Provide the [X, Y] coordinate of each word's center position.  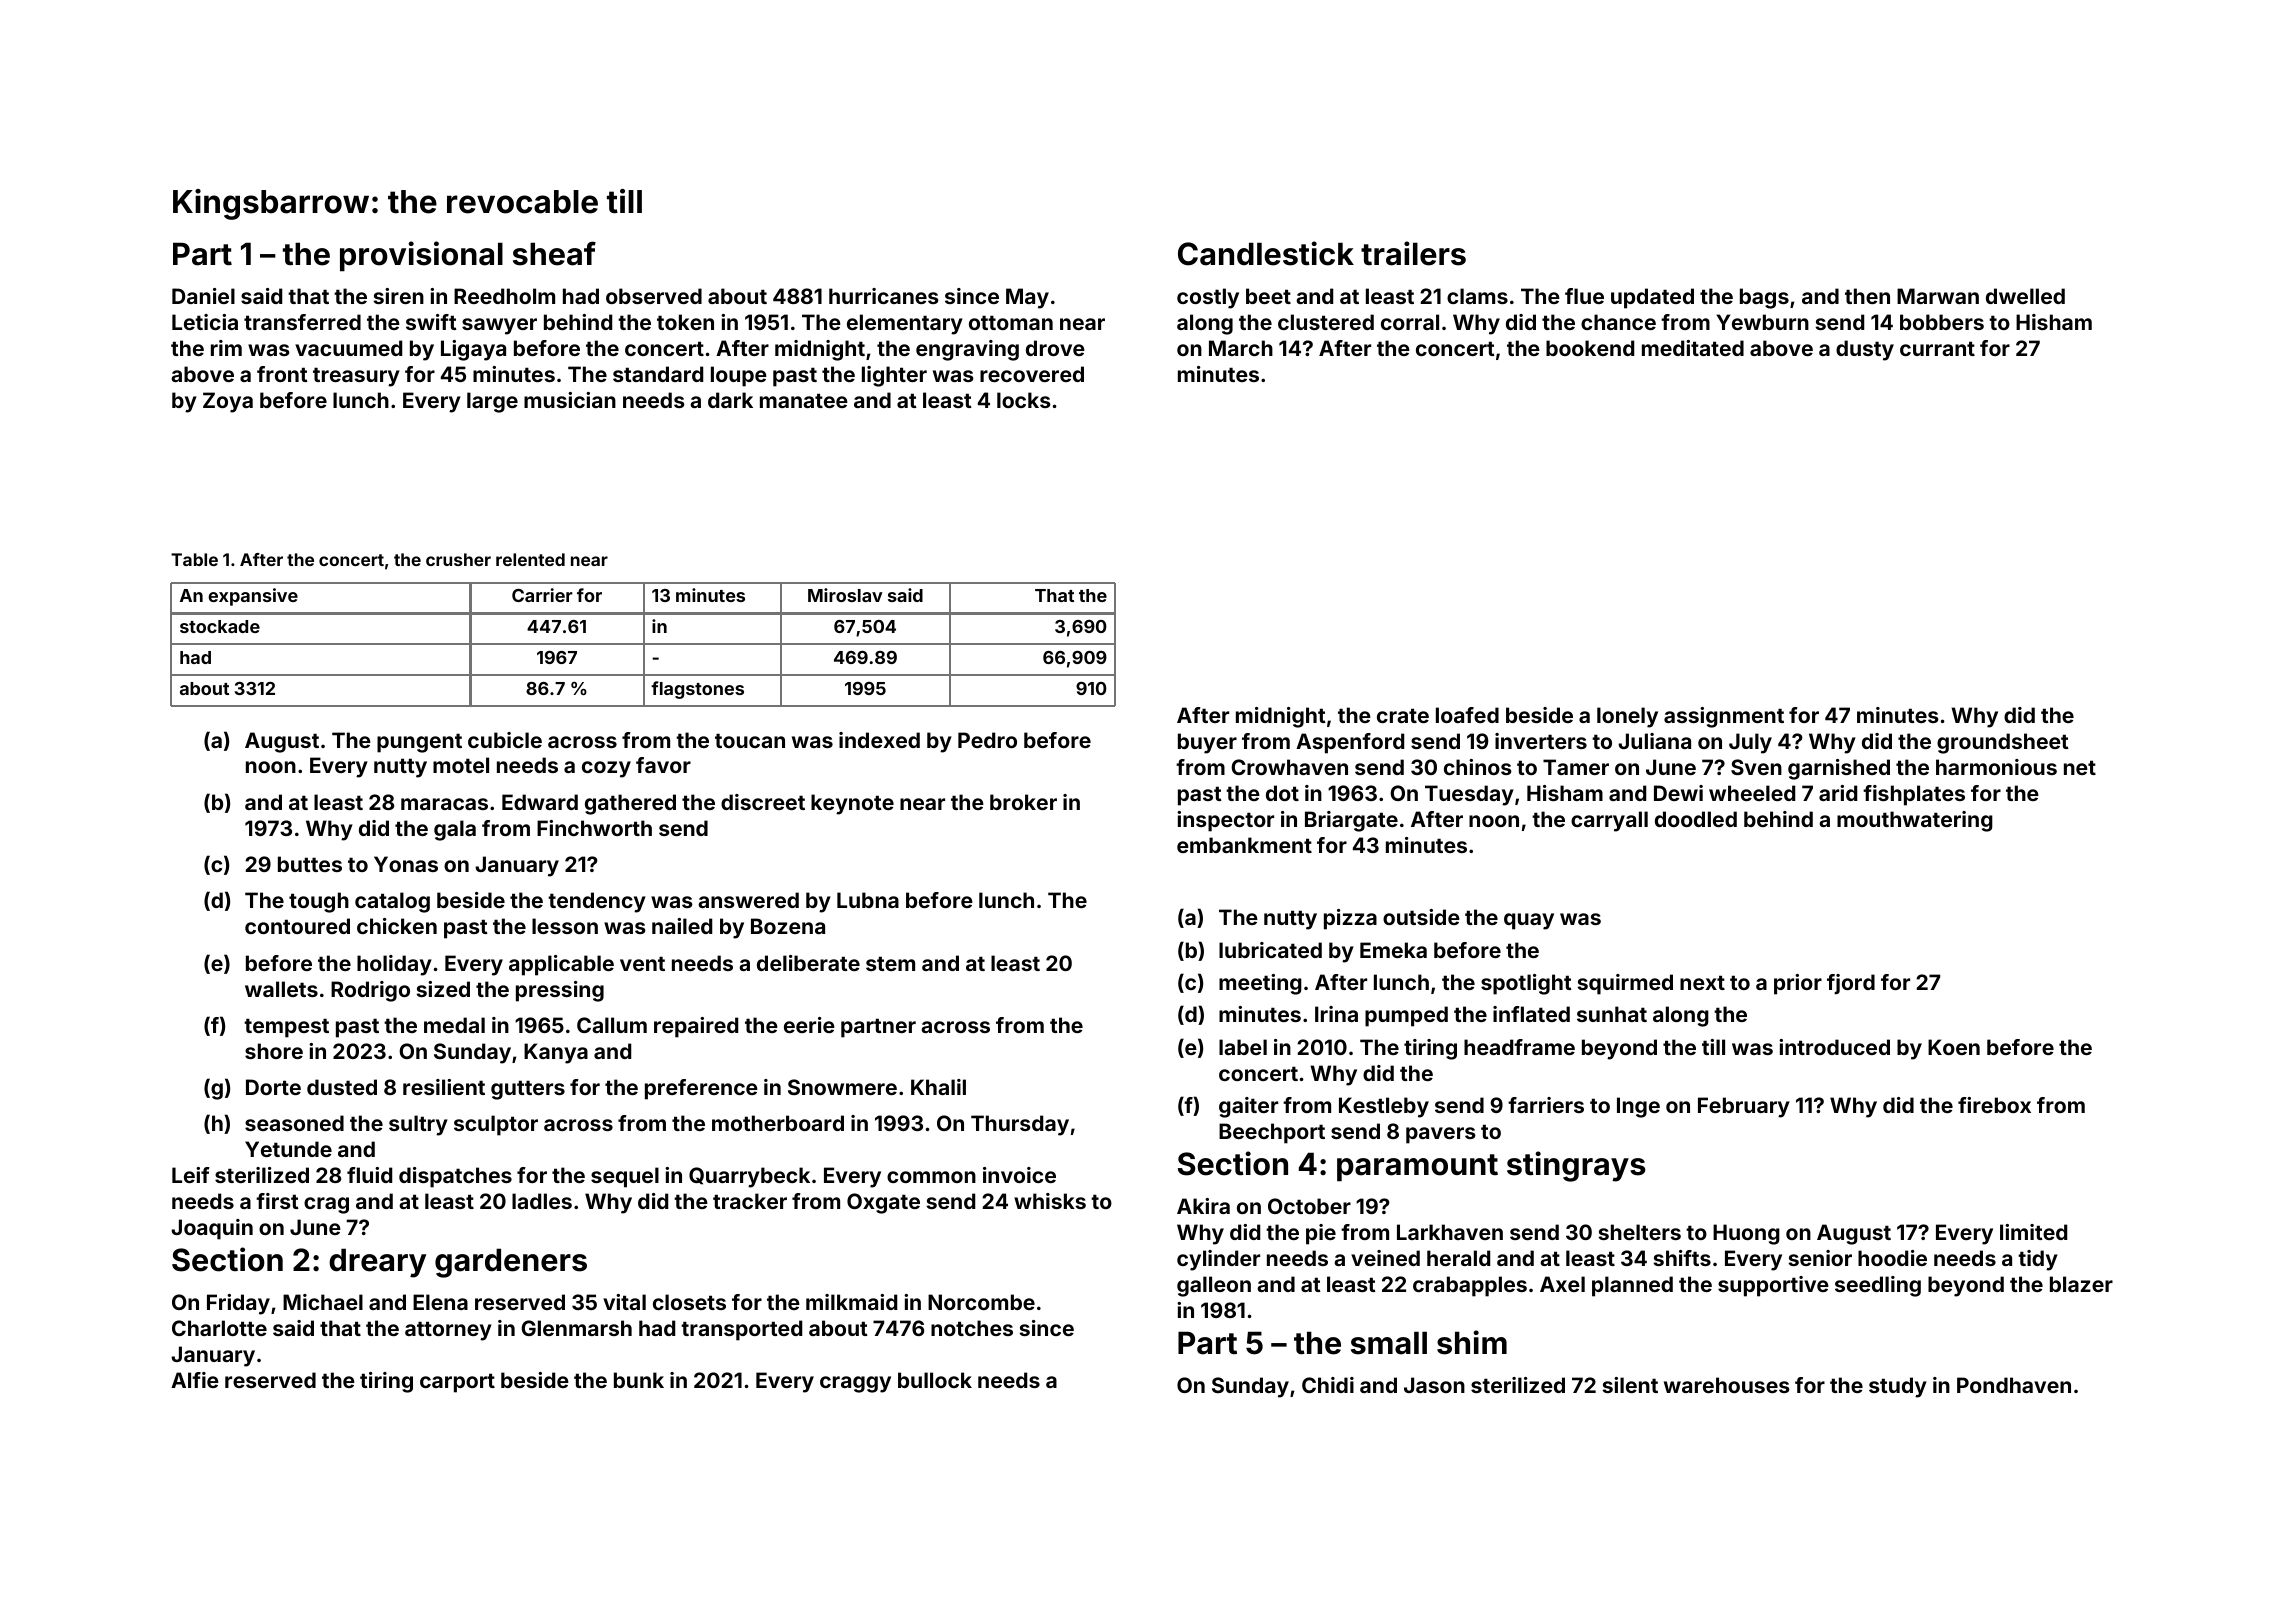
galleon [1214, 1286]
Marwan [1938, 296]
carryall [1609, 821]
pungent [419, 743]
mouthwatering [1915, 821]
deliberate [808, 963]
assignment [1724, 717]
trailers [1413, 253]
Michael [323, 1302]
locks [1024, 400]
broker [1023, 802]
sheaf [554, 253]
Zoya [228, 402]
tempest [286, 1028]
